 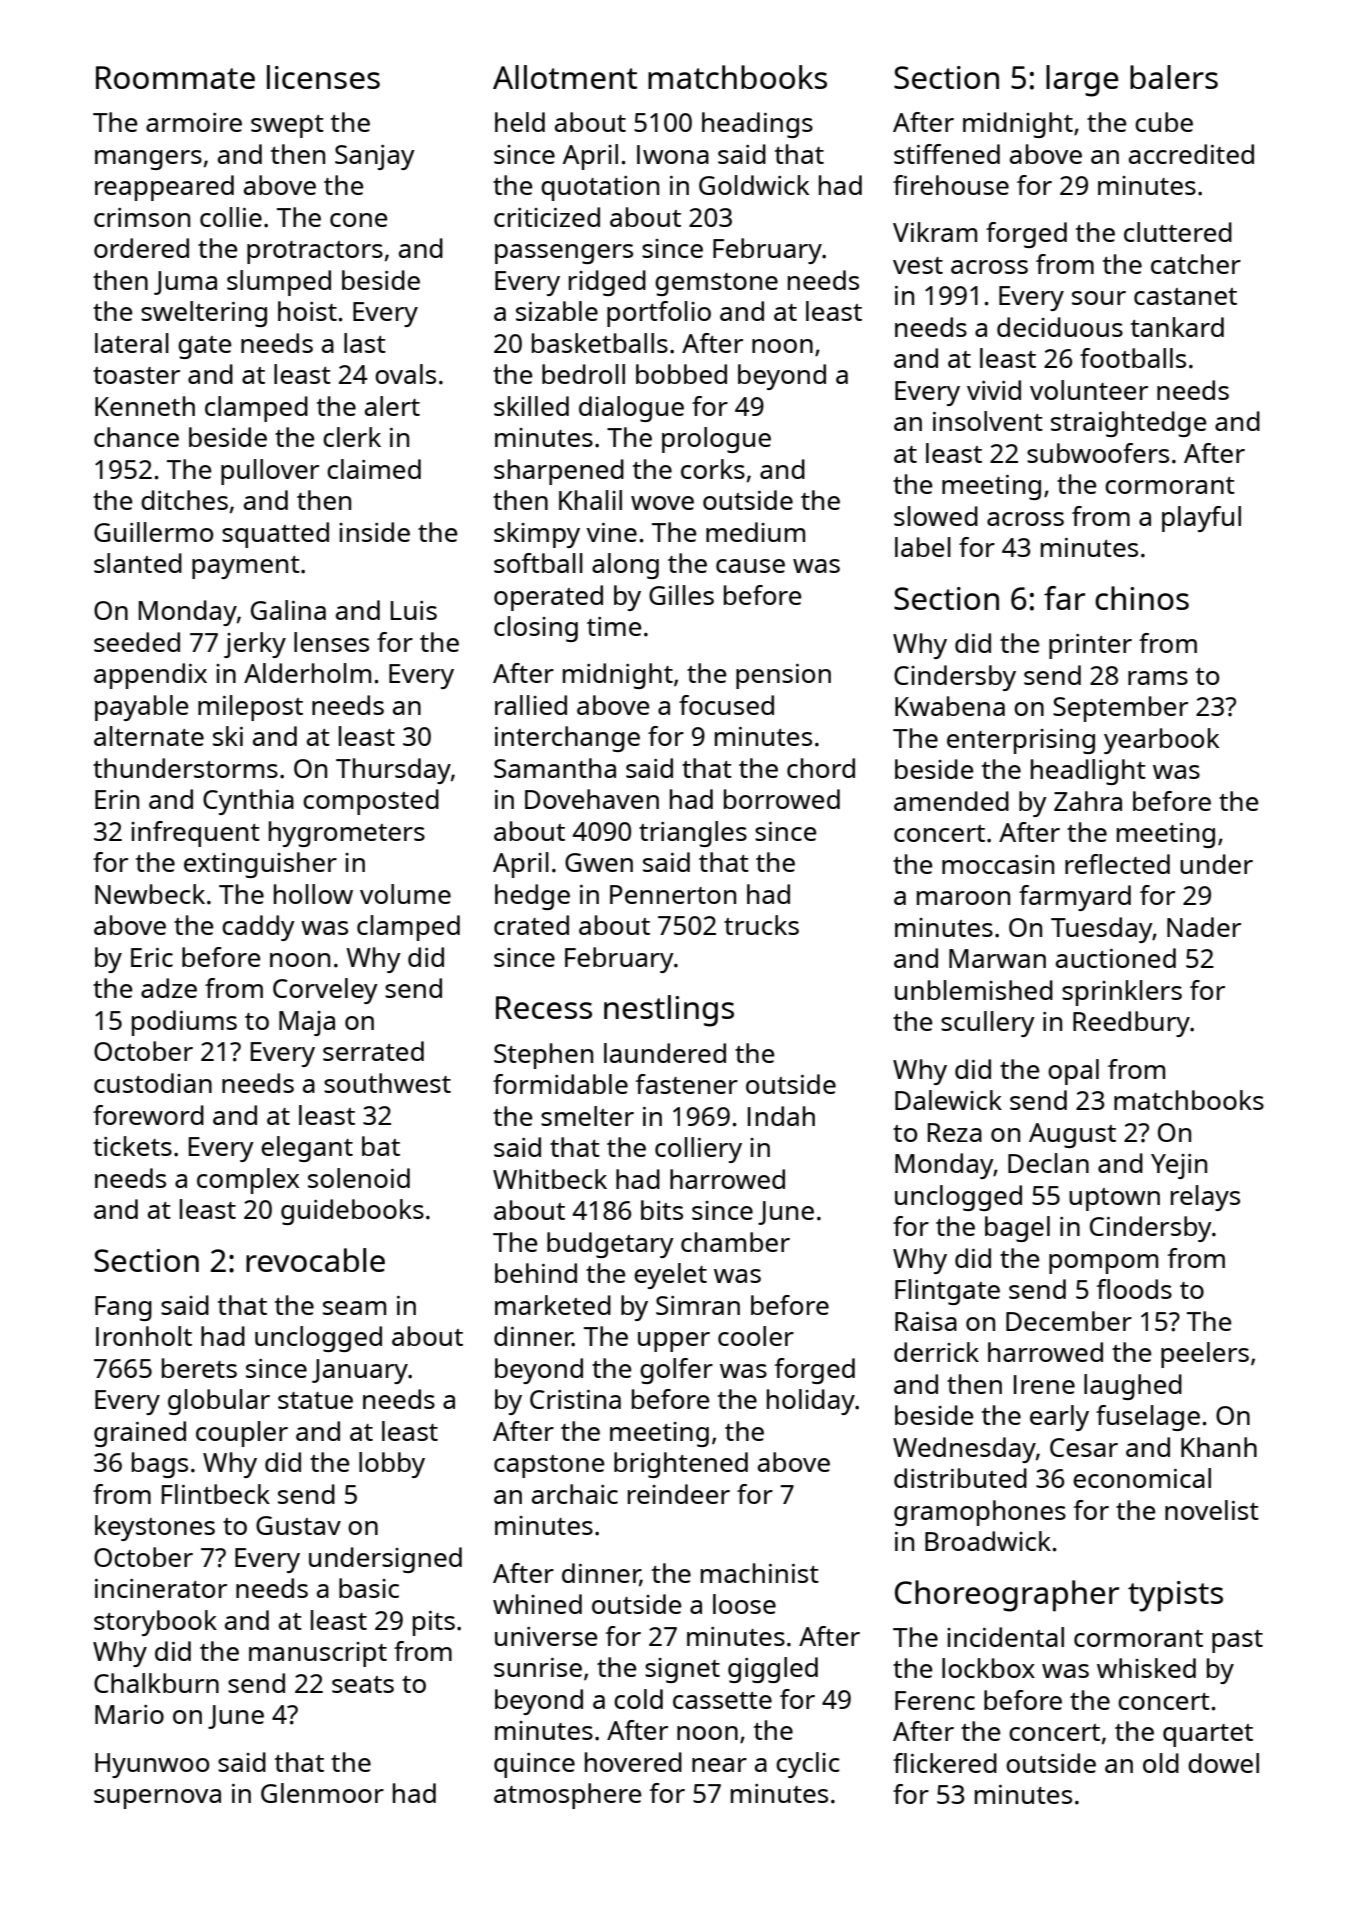 What do you see at coordinates (175, 77) in the image?
I see `Roommate` at bounding box center [175, 77].
